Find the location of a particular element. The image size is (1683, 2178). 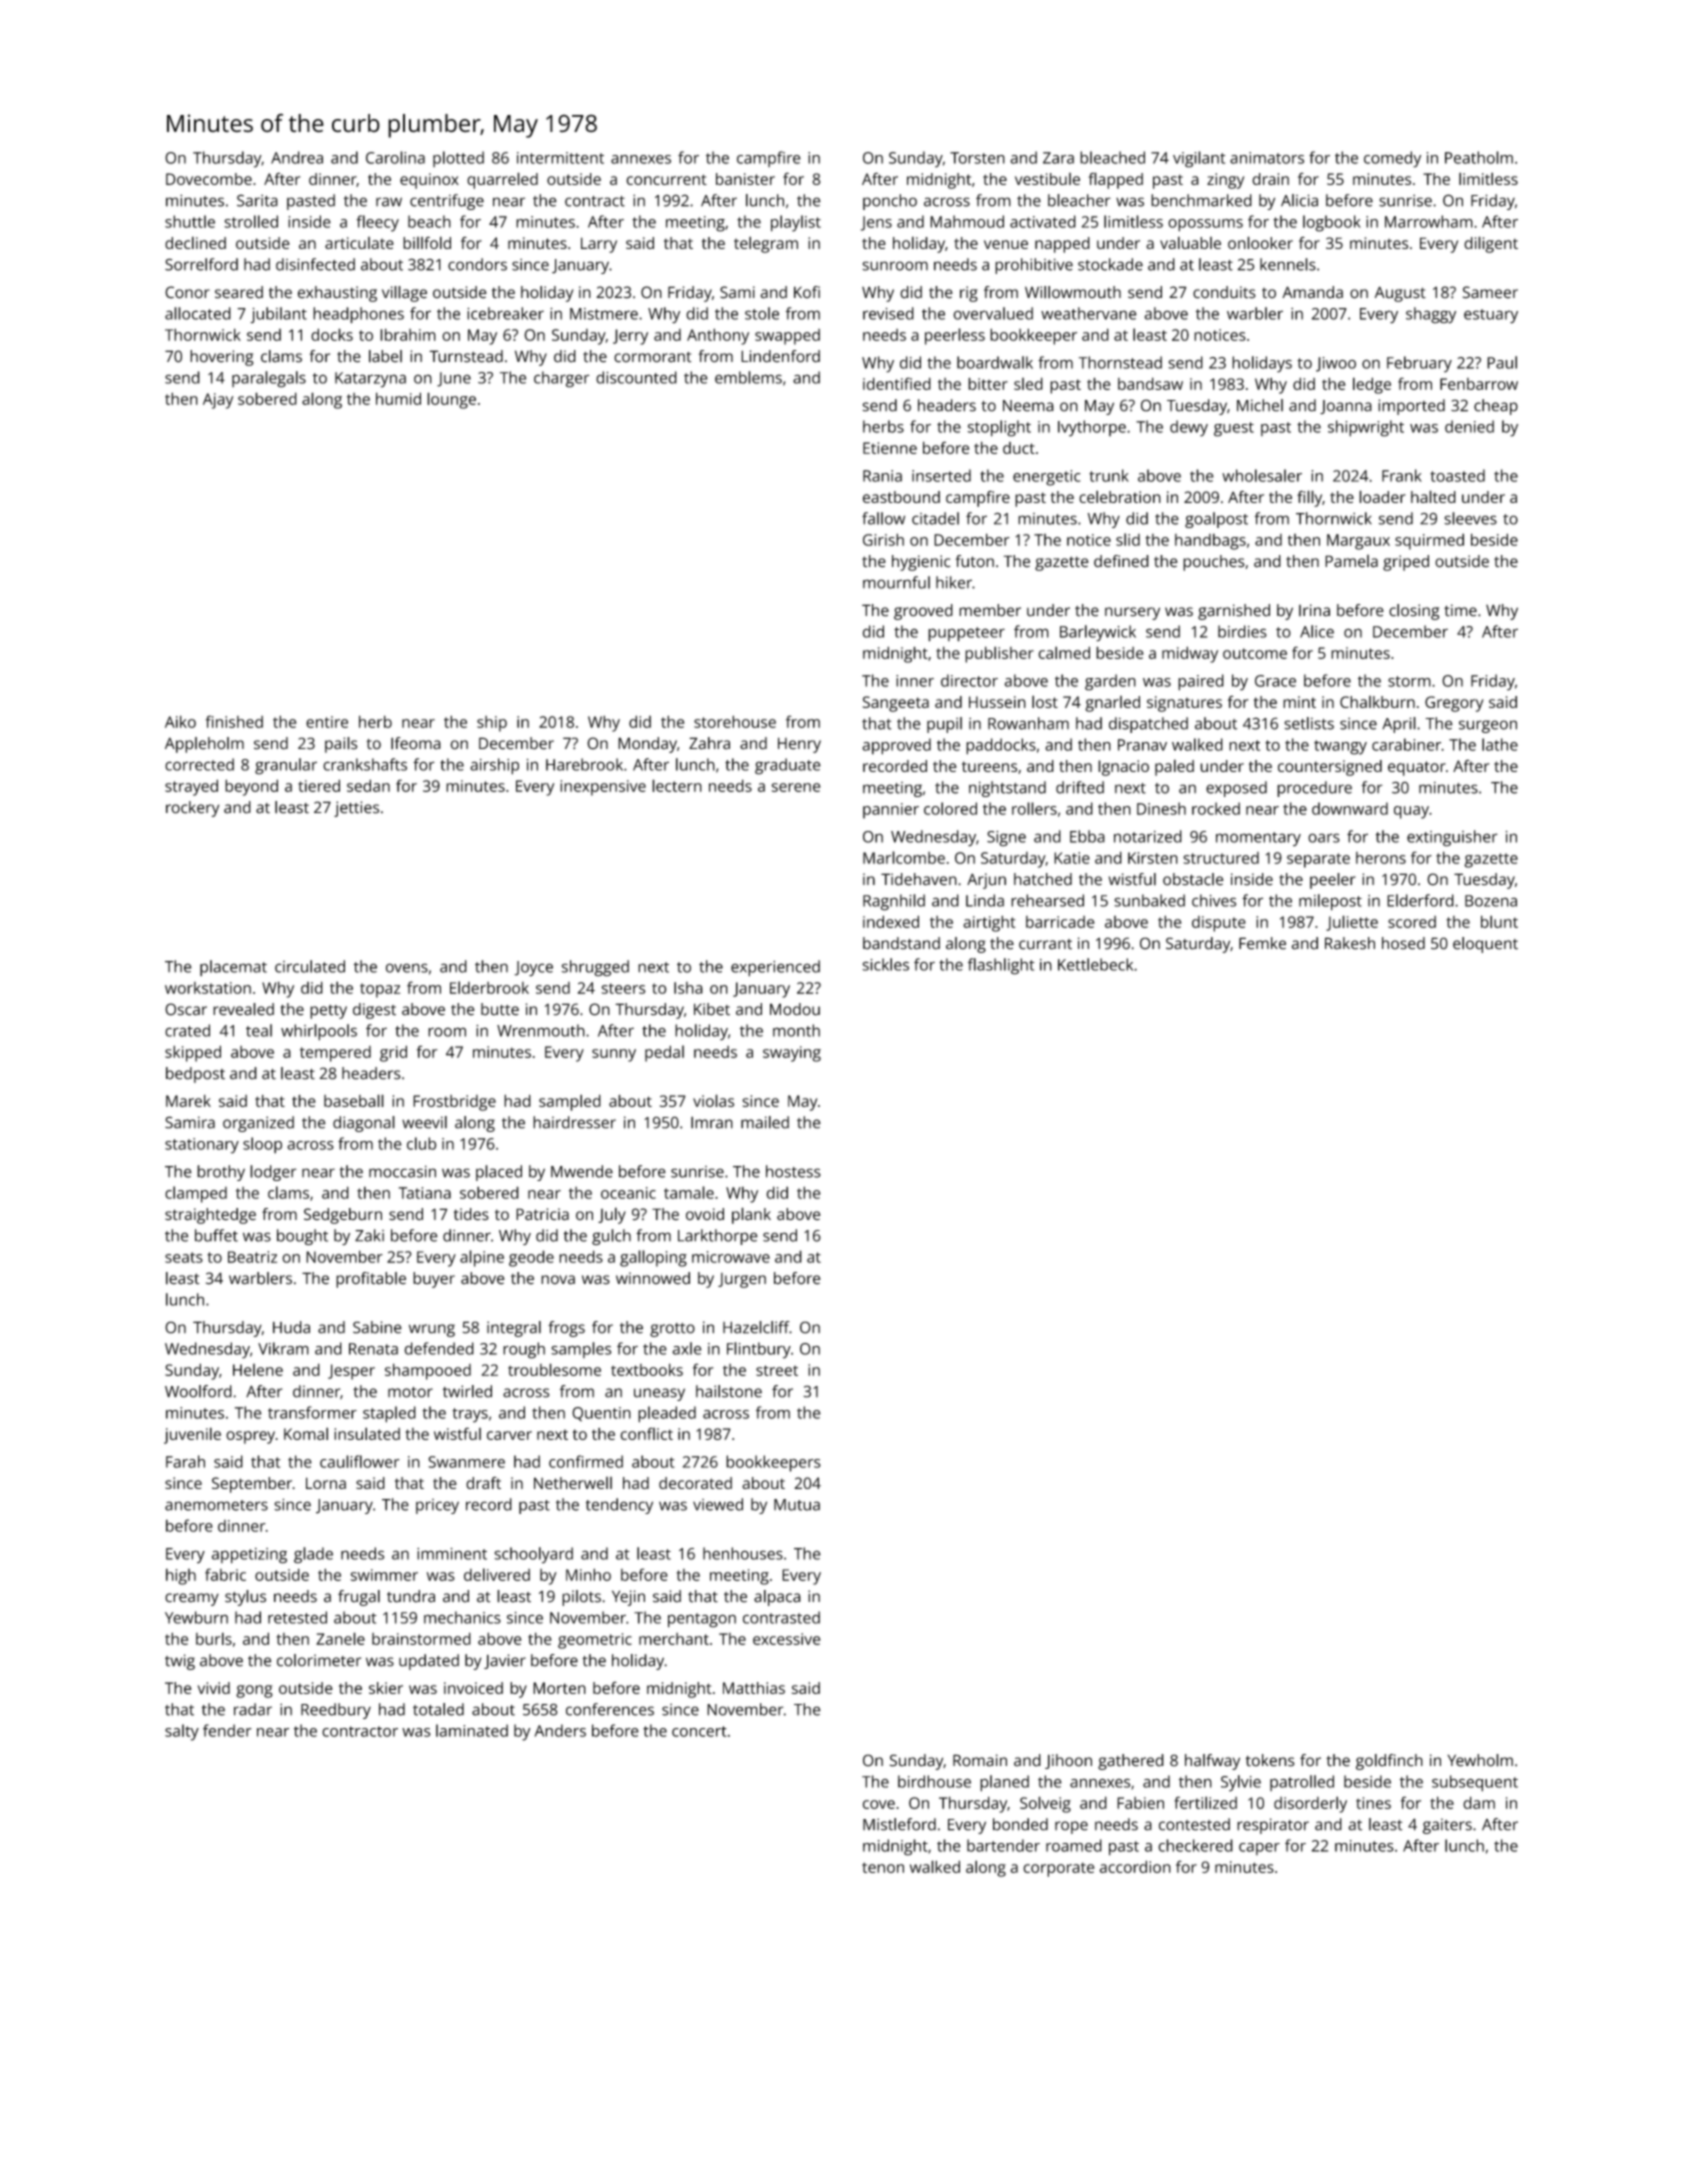

Peatholm is located at coordinates (1479, 157).
